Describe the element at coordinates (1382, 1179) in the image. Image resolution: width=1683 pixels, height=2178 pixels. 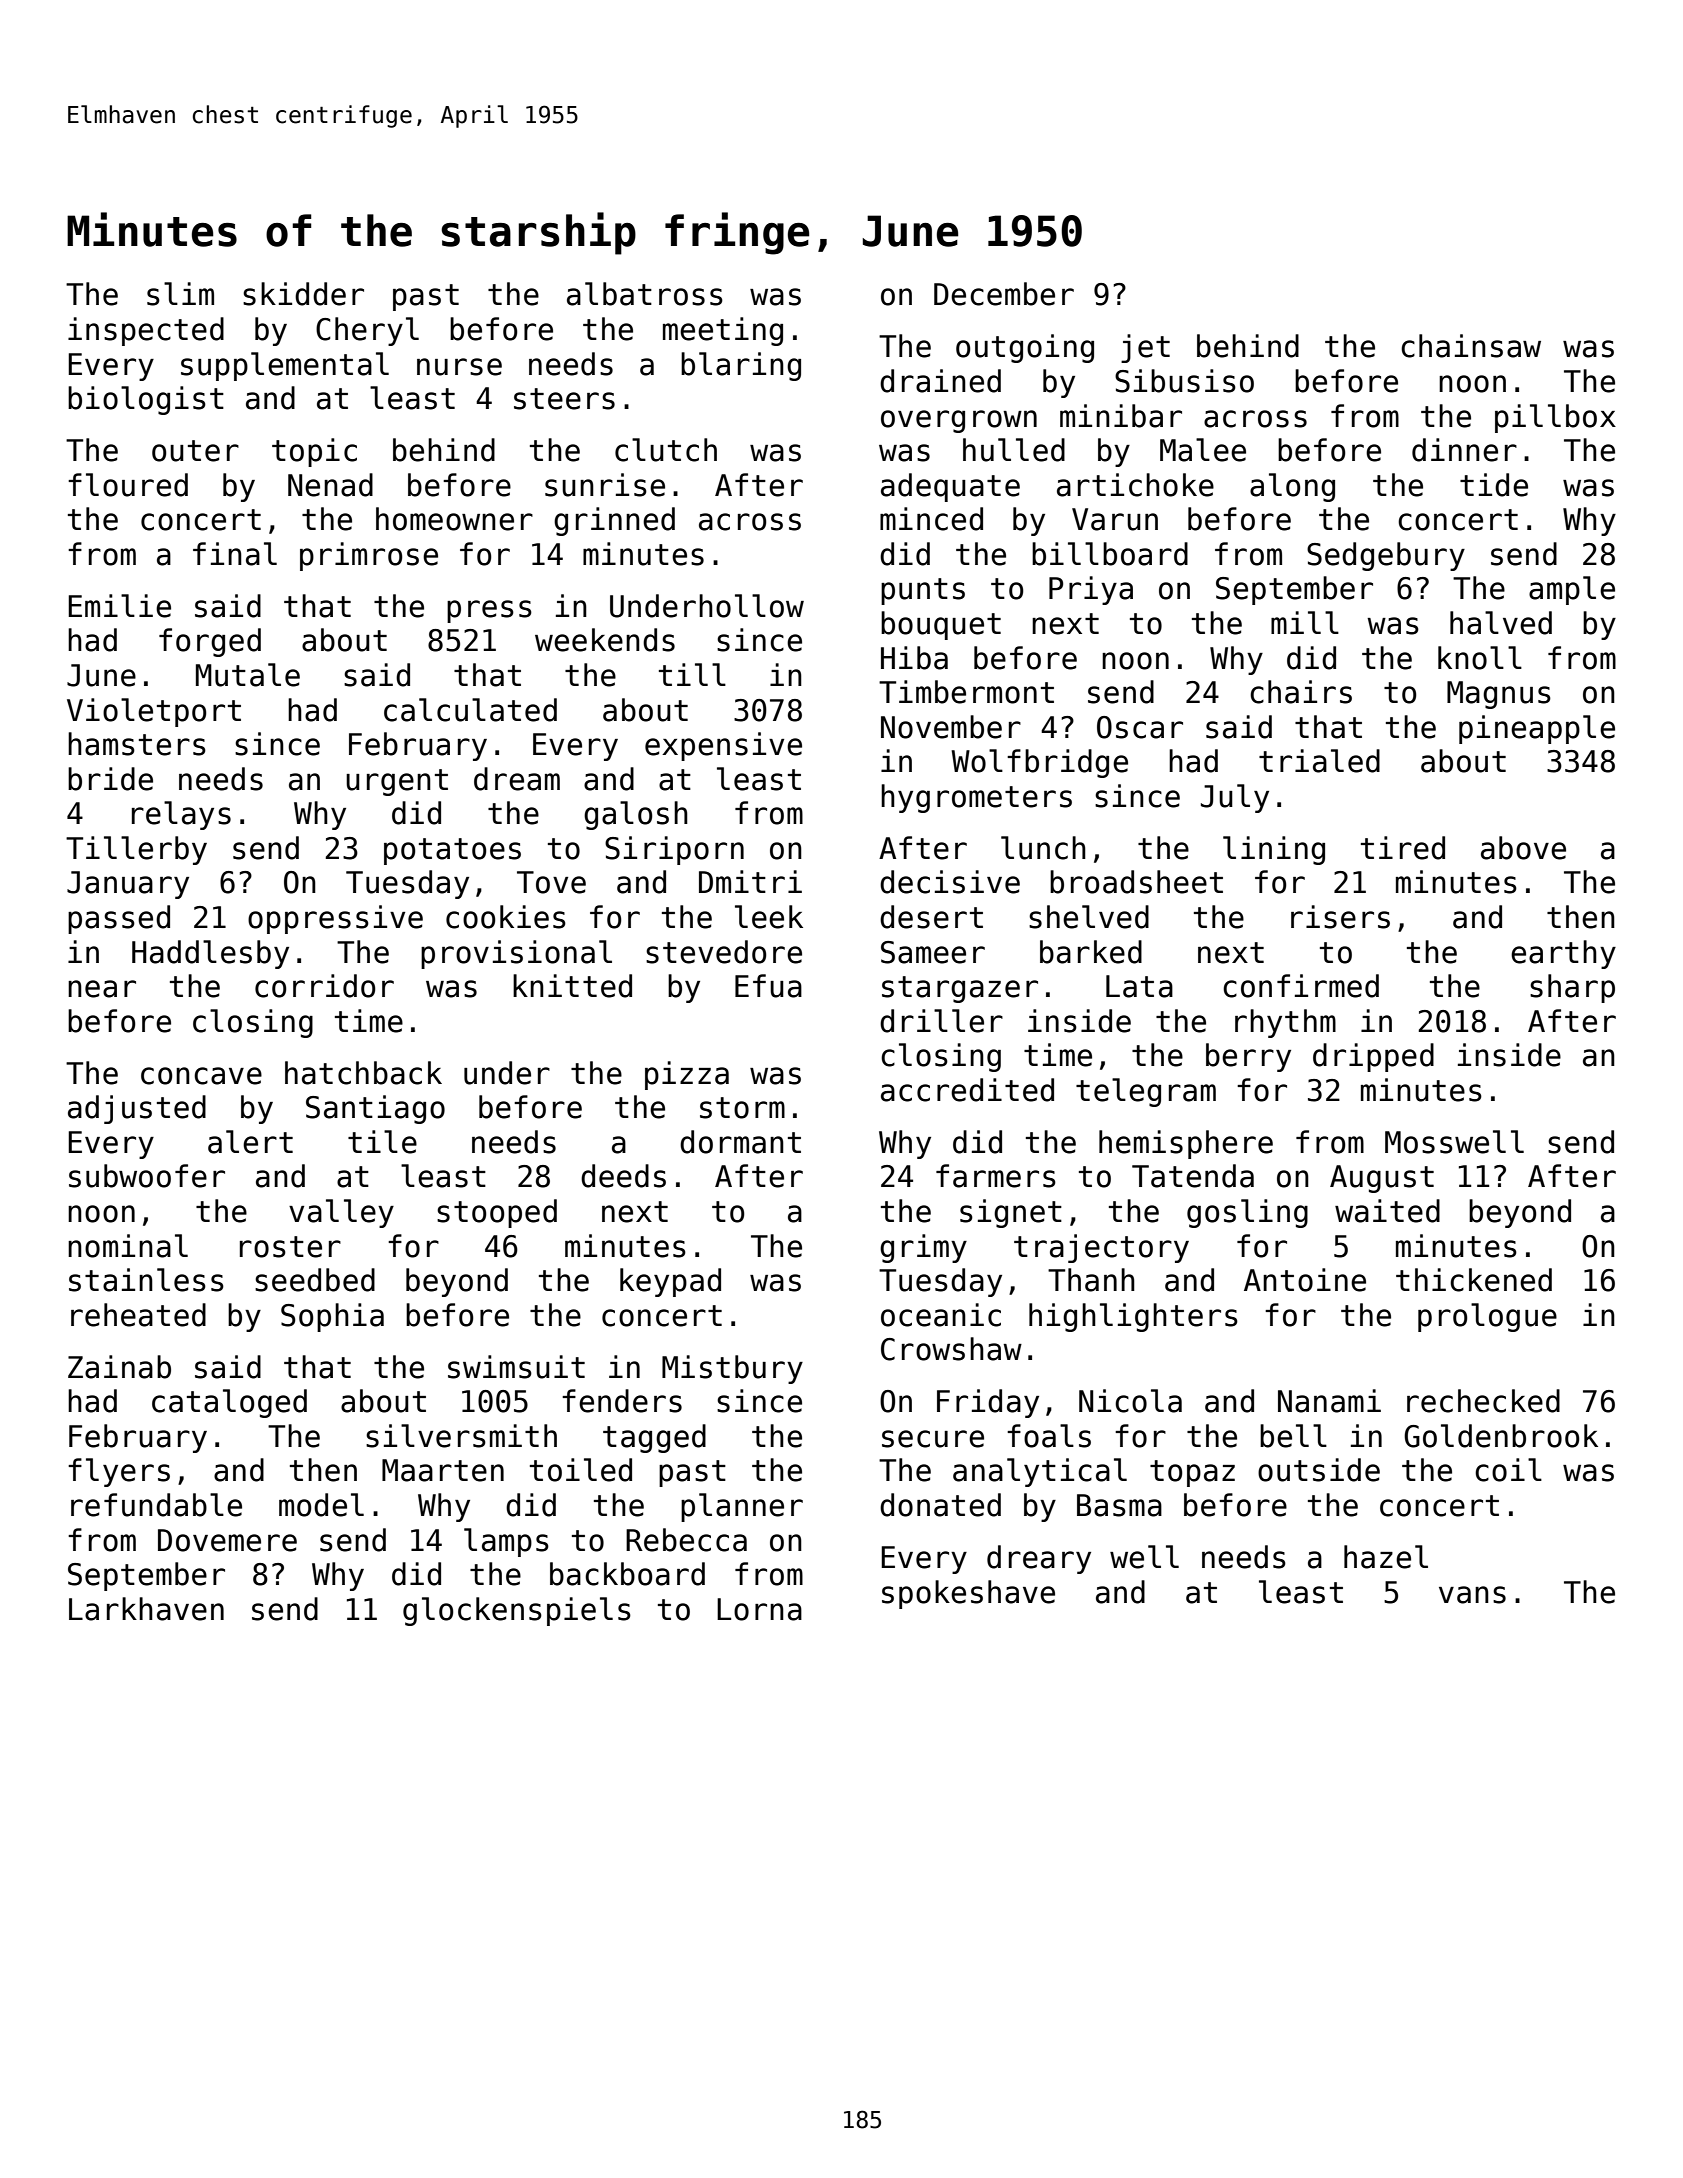
I see `August` at that location.
